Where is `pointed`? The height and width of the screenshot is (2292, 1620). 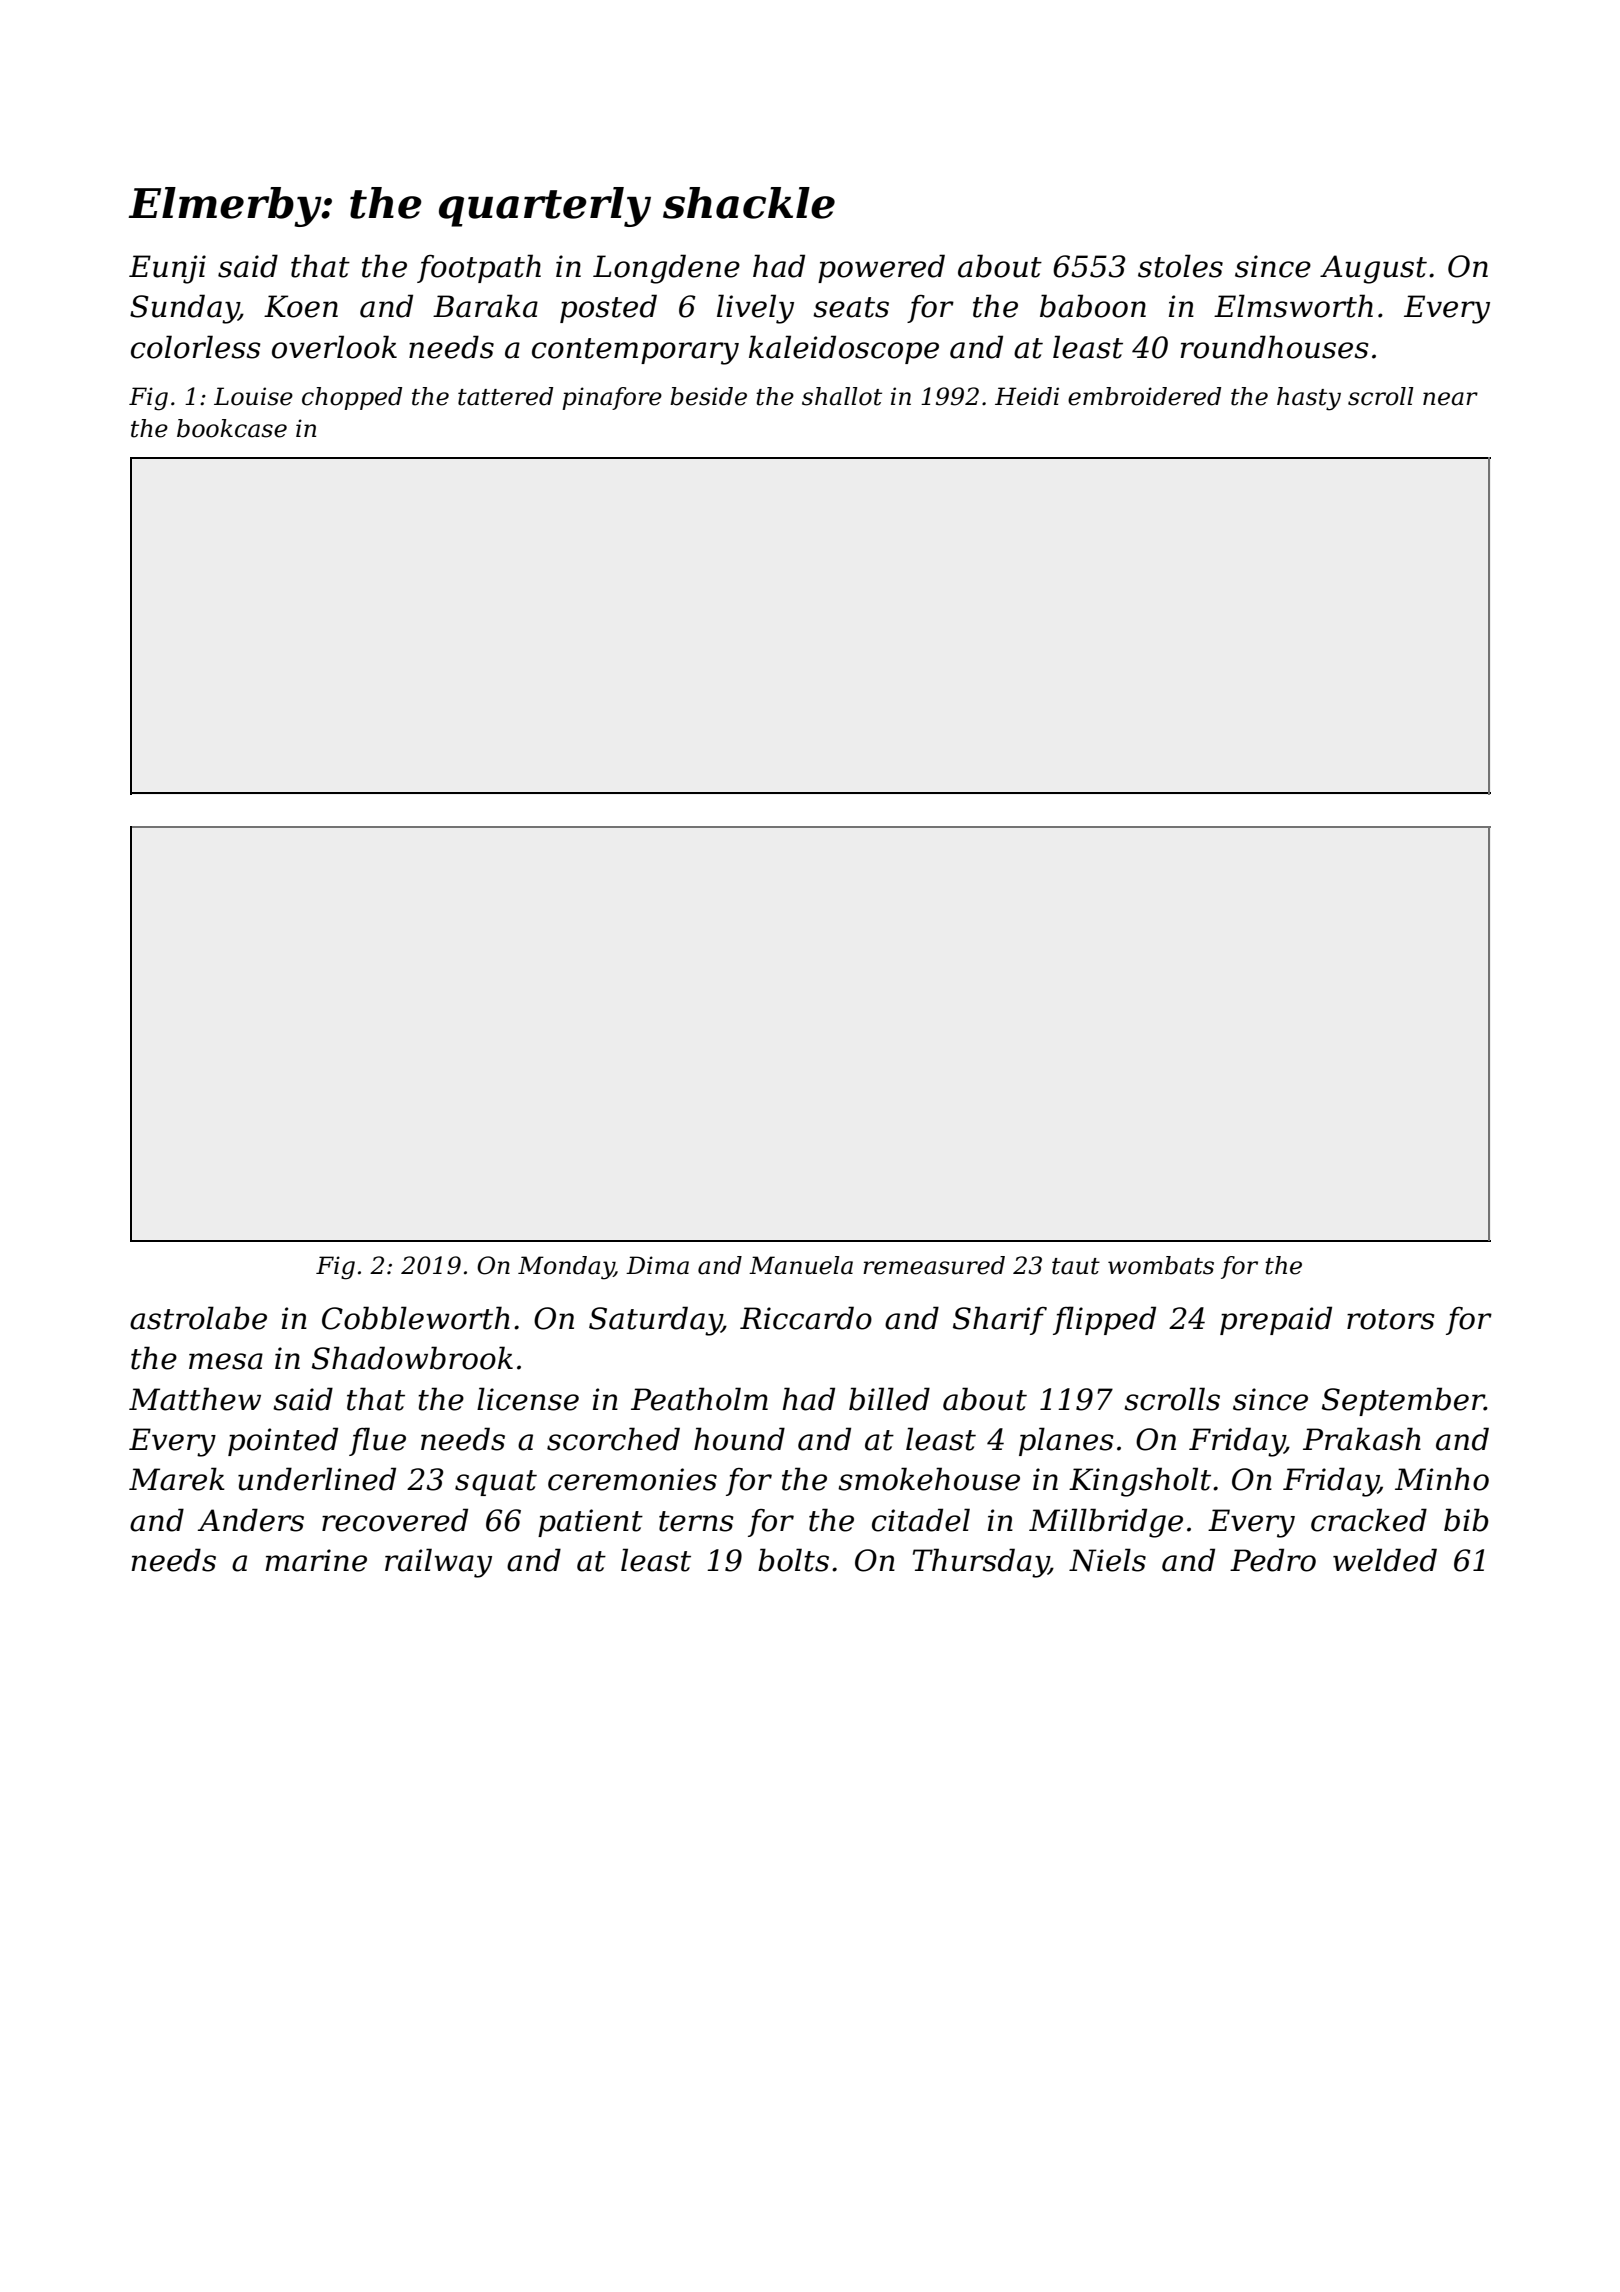
pointed is located at coordinates (283, 1441).
